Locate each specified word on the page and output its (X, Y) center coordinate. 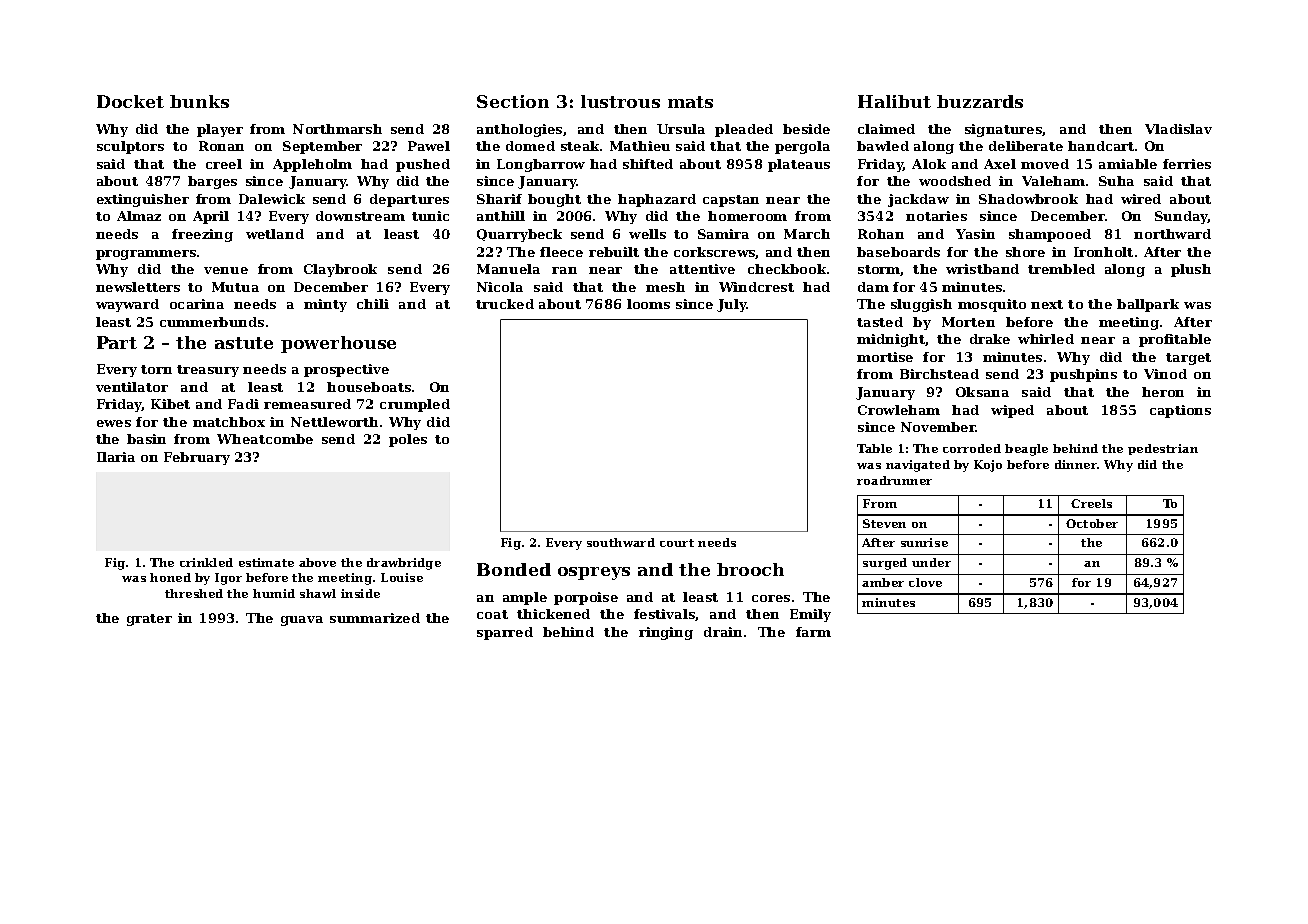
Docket (130, 101)
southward (621, 542)
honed (170, 577)
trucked (505, 304)
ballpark (1148, 305)
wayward (127, 305)
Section (513, 101)
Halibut (894, 101)
